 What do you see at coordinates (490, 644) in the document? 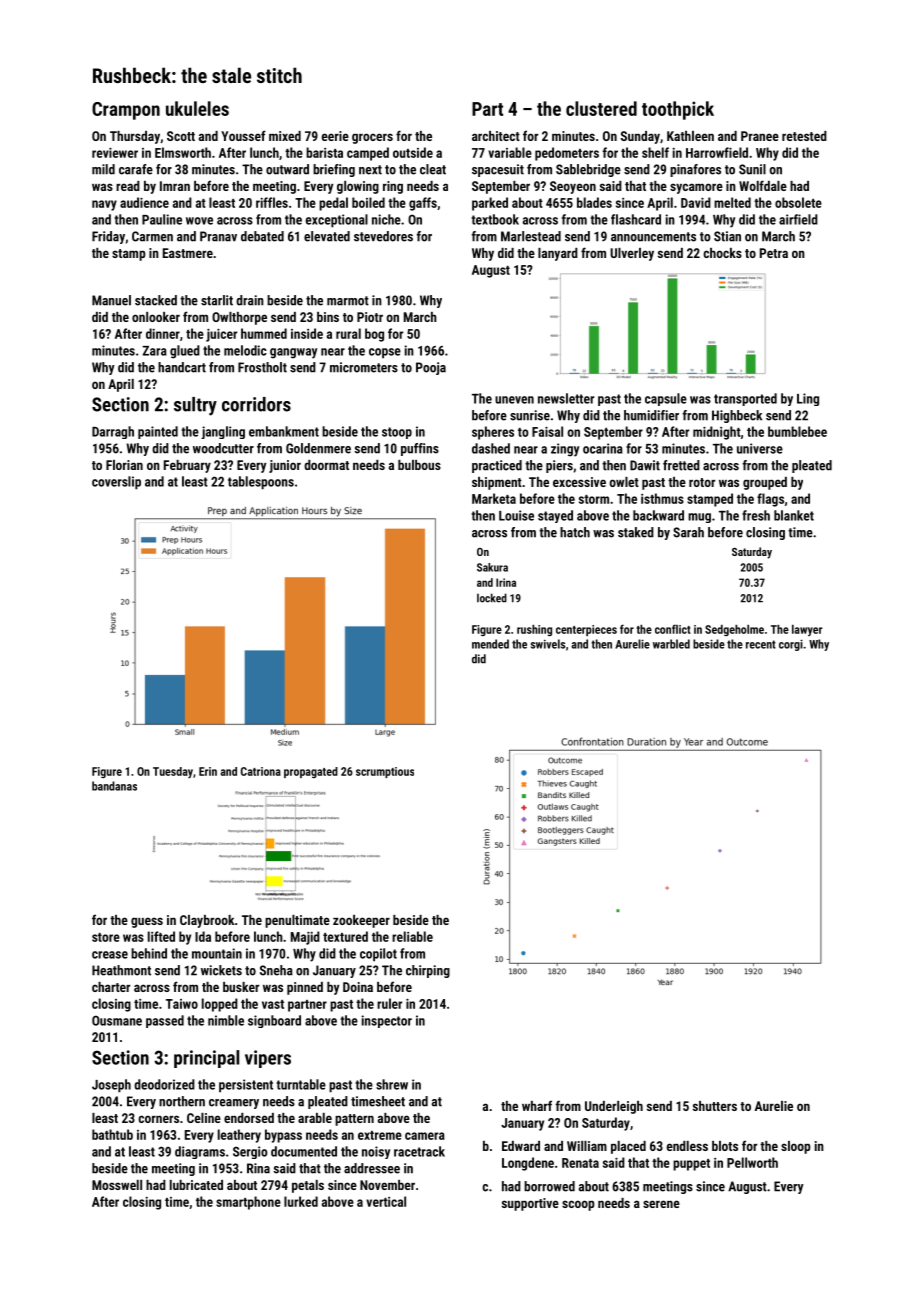
I see `mended` at bounding box center [490, 644].
